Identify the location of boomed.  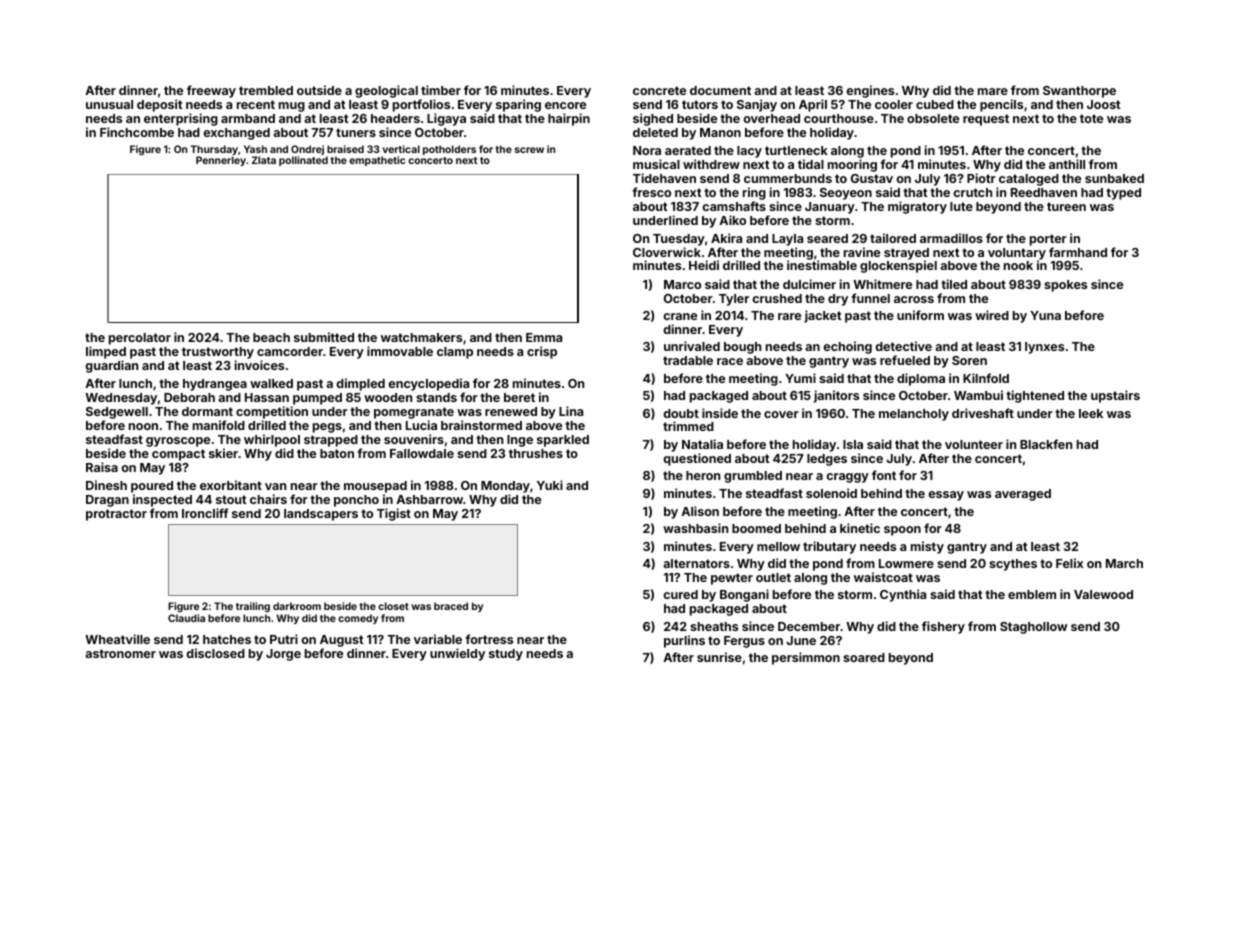
(756, 528).
